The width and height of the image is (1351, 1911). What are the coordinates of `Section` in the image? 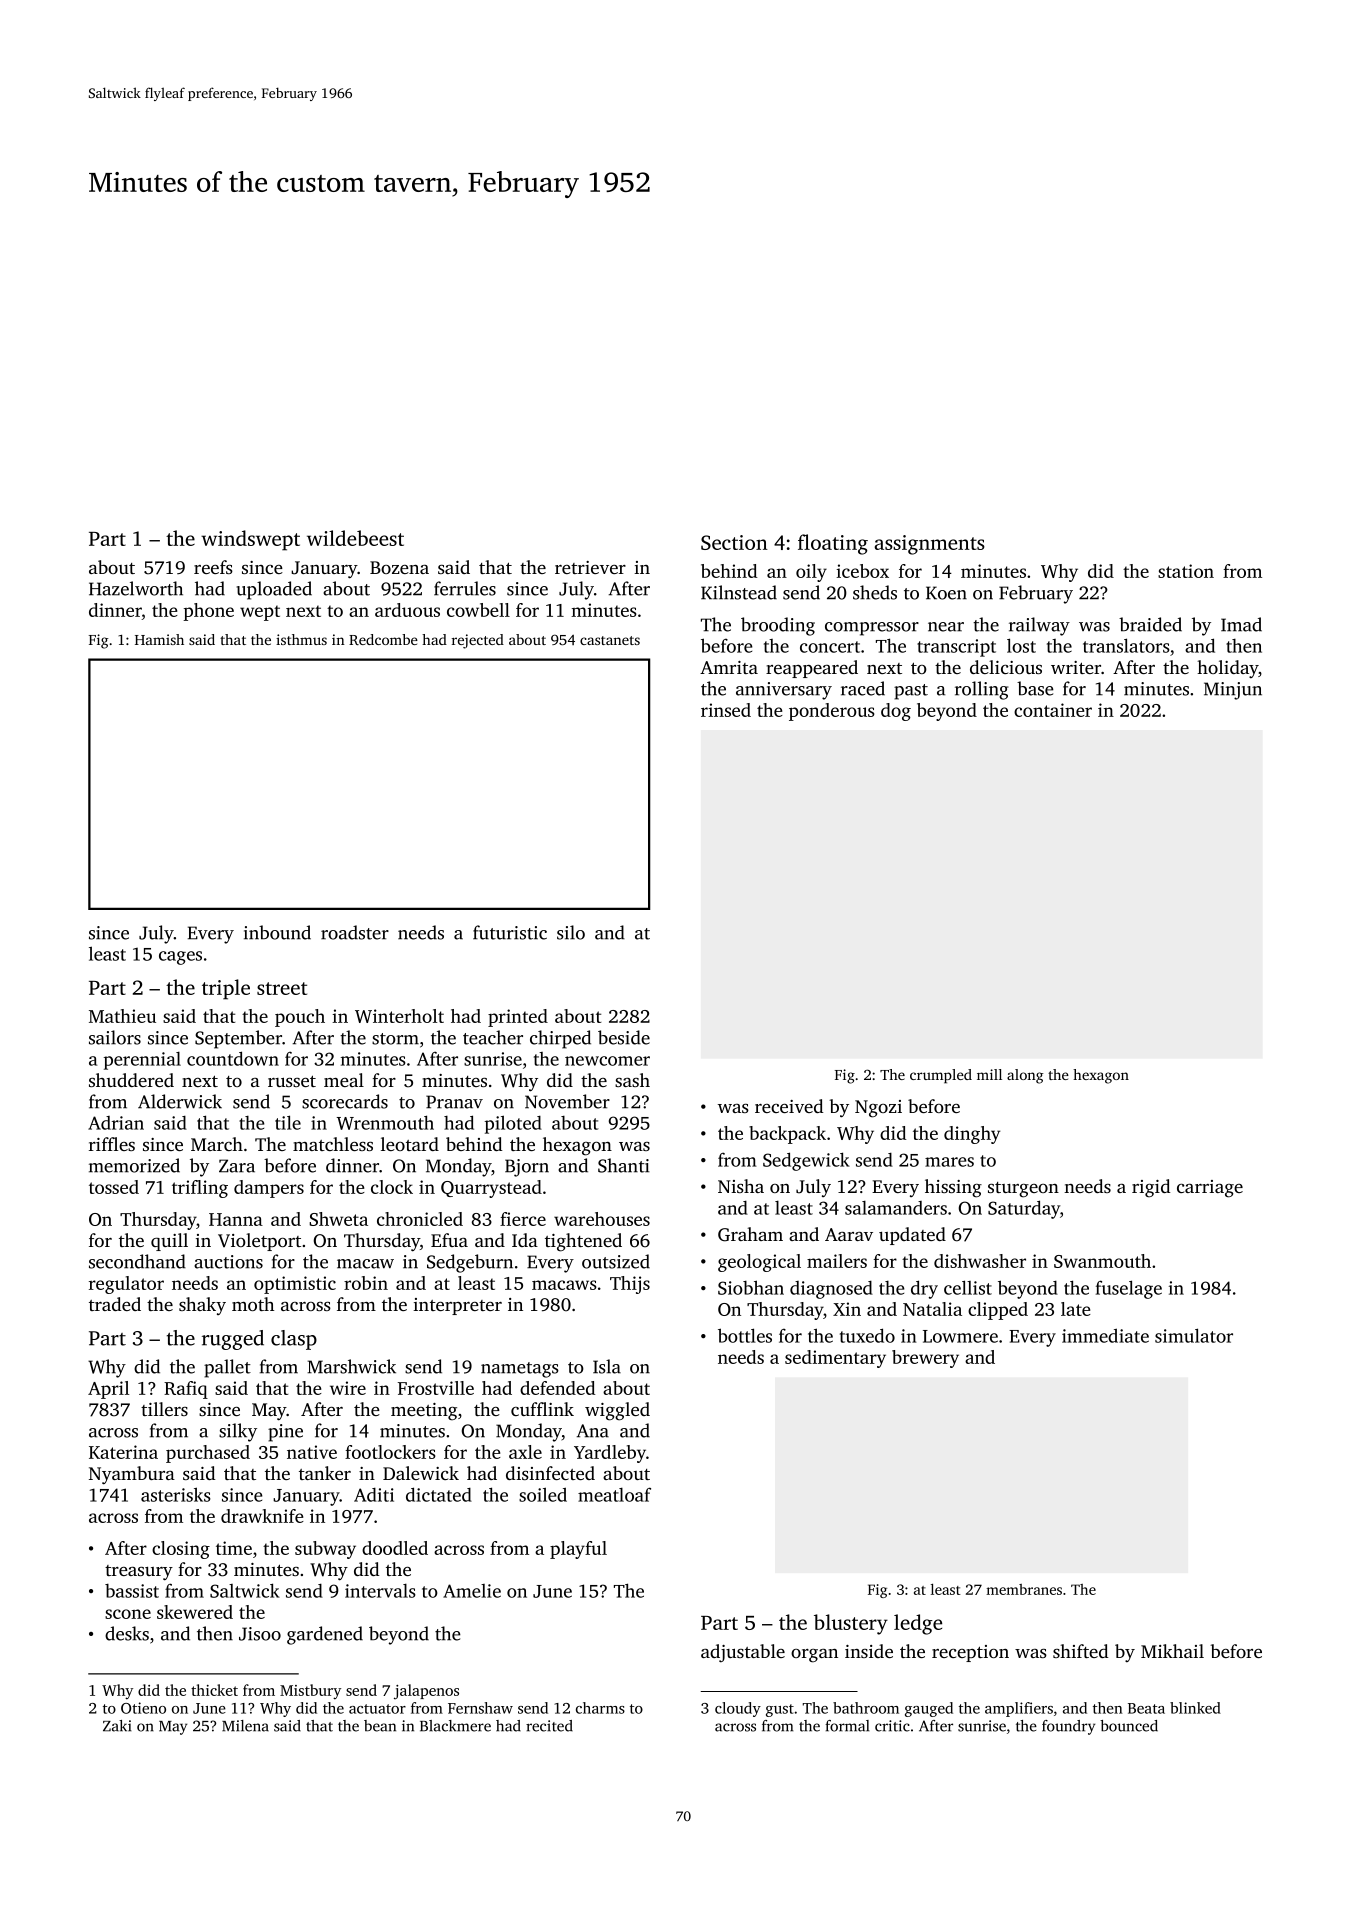 It's located at (734, 542).
